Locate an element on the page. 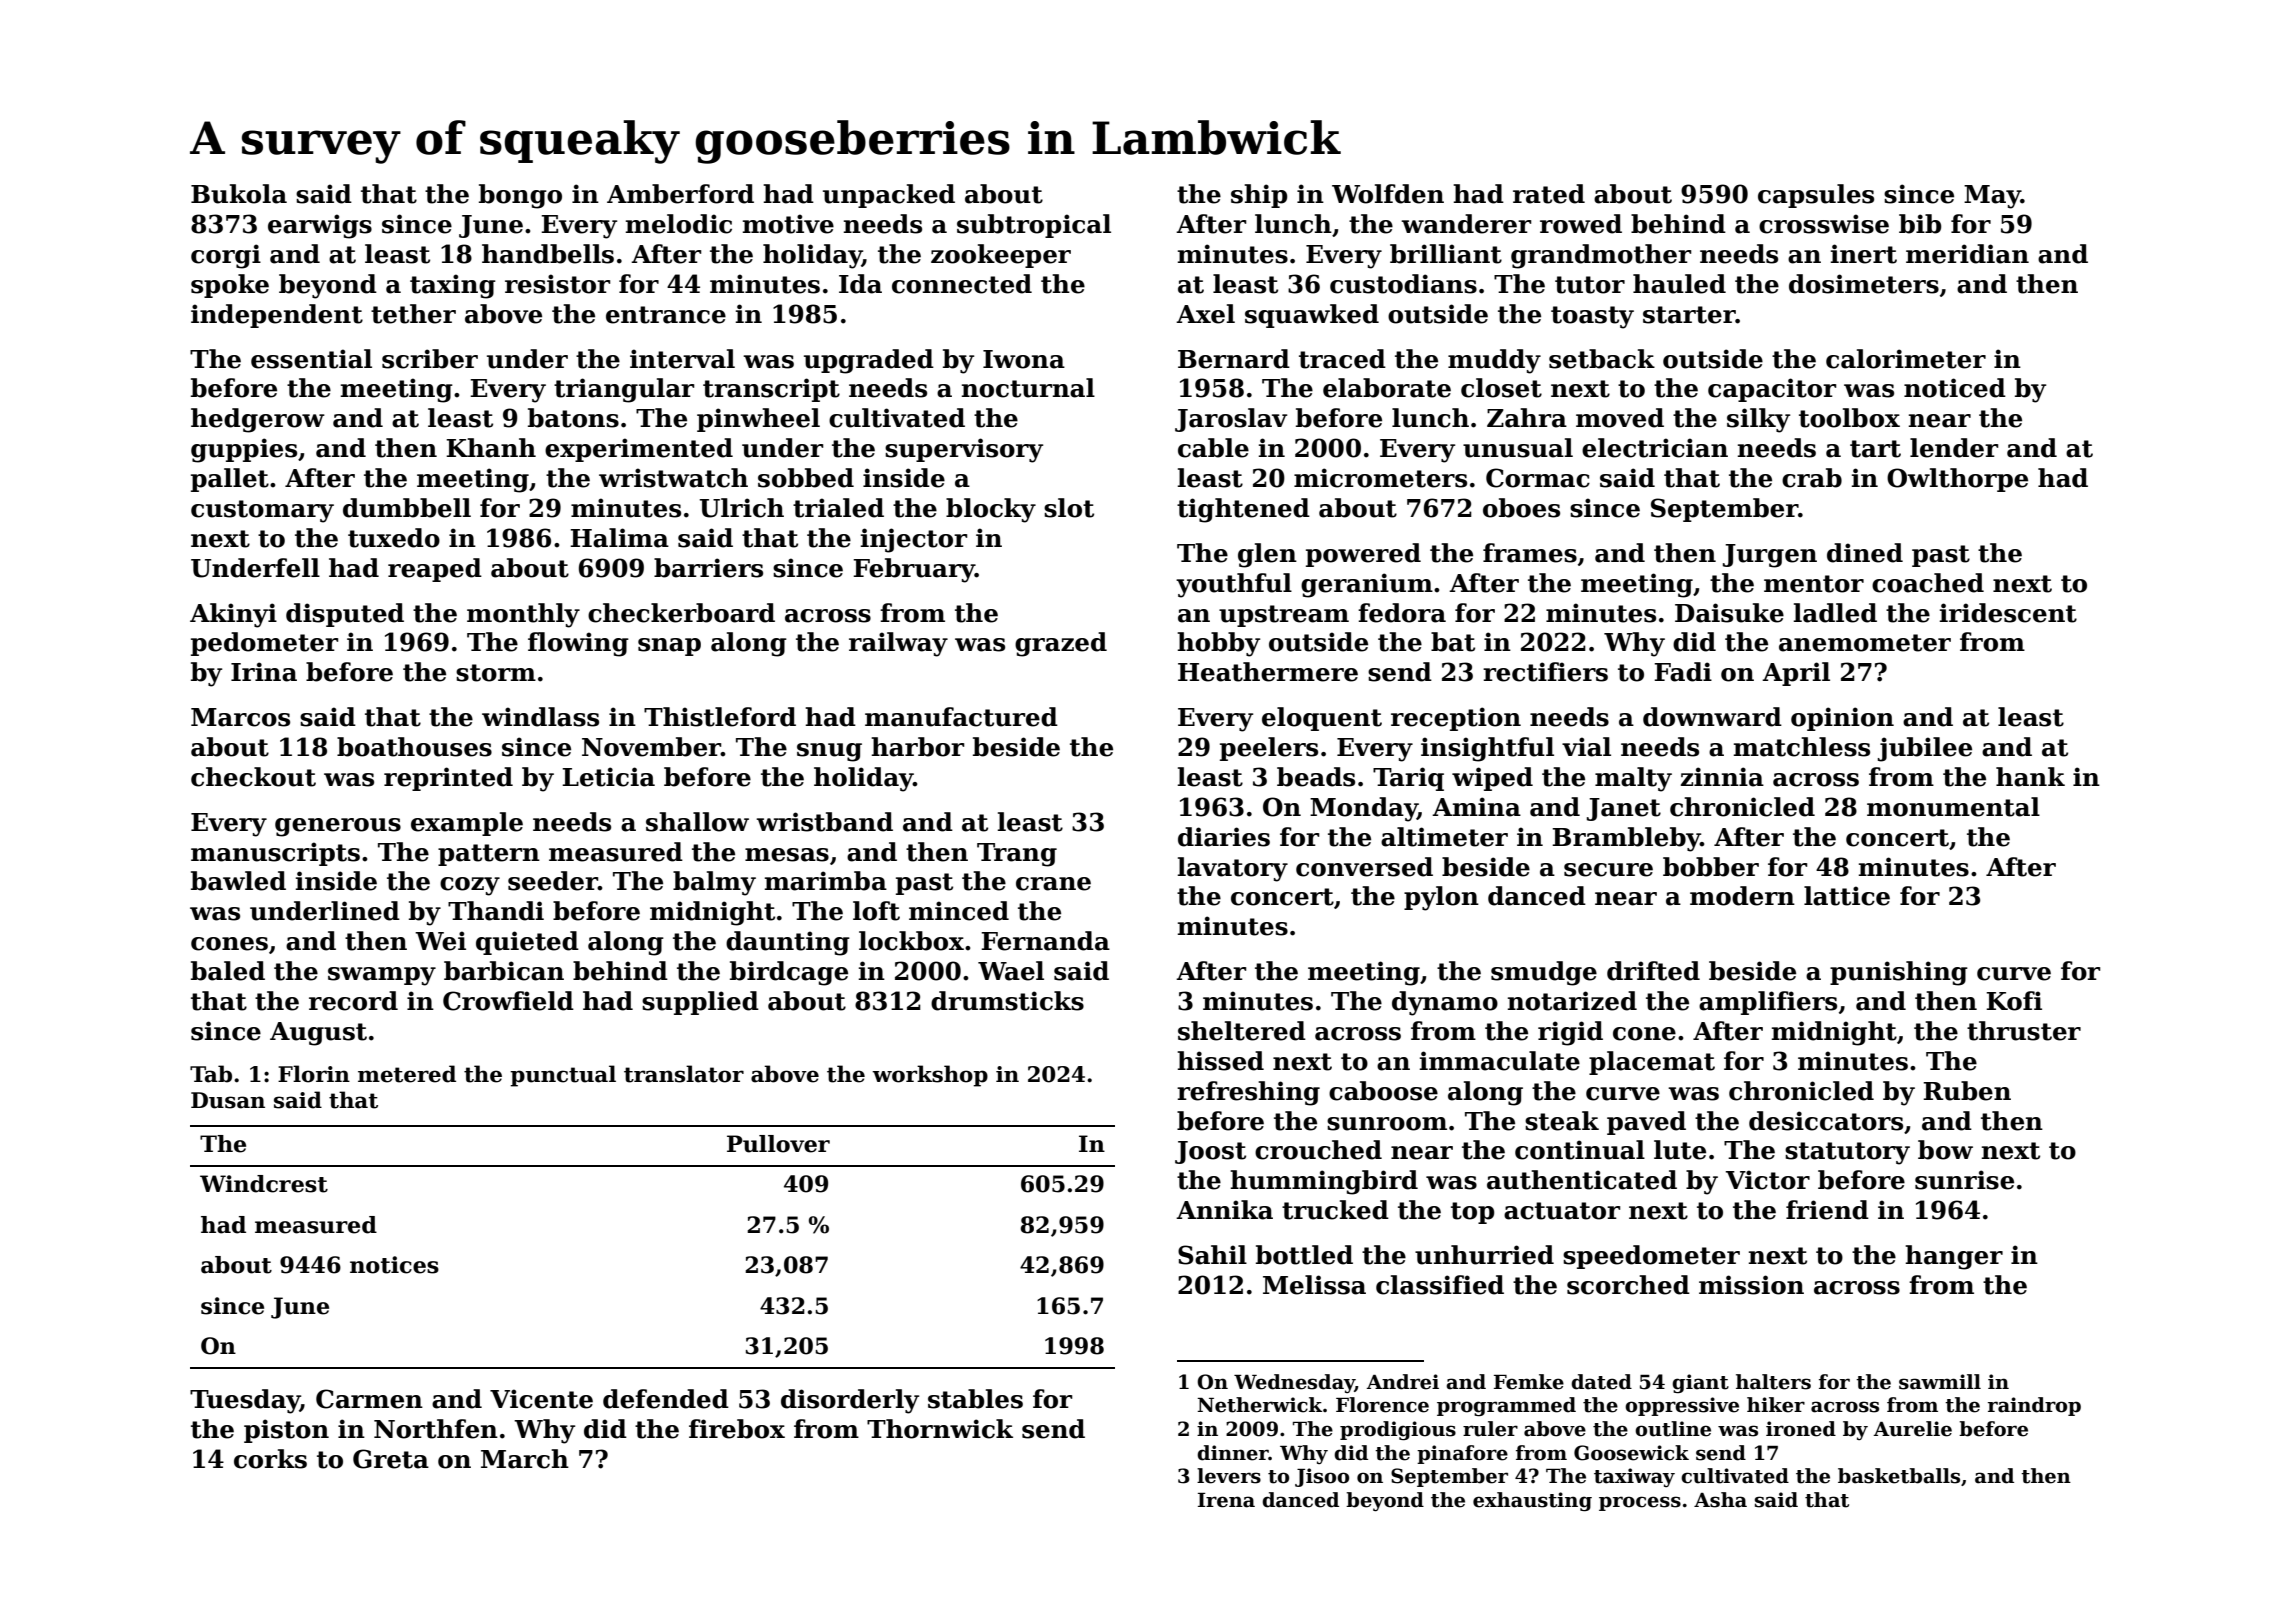 This image has width=2292, height=1620. calorimeter is located at coordinates (1906, 359).
